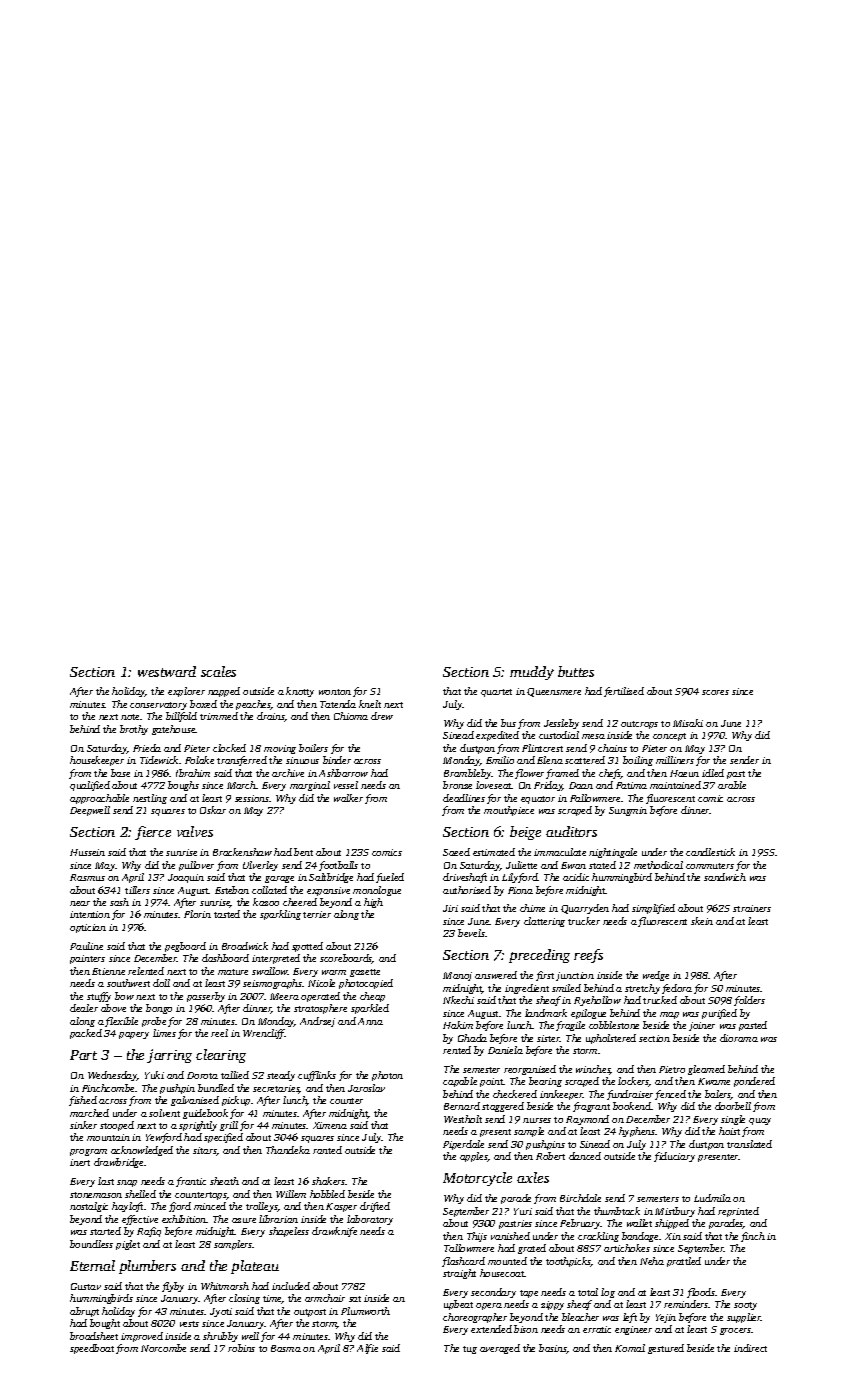  What do you see at coordinates (474, 1157) in the image?
I see `apples` at bounding box center [474, 1157].
